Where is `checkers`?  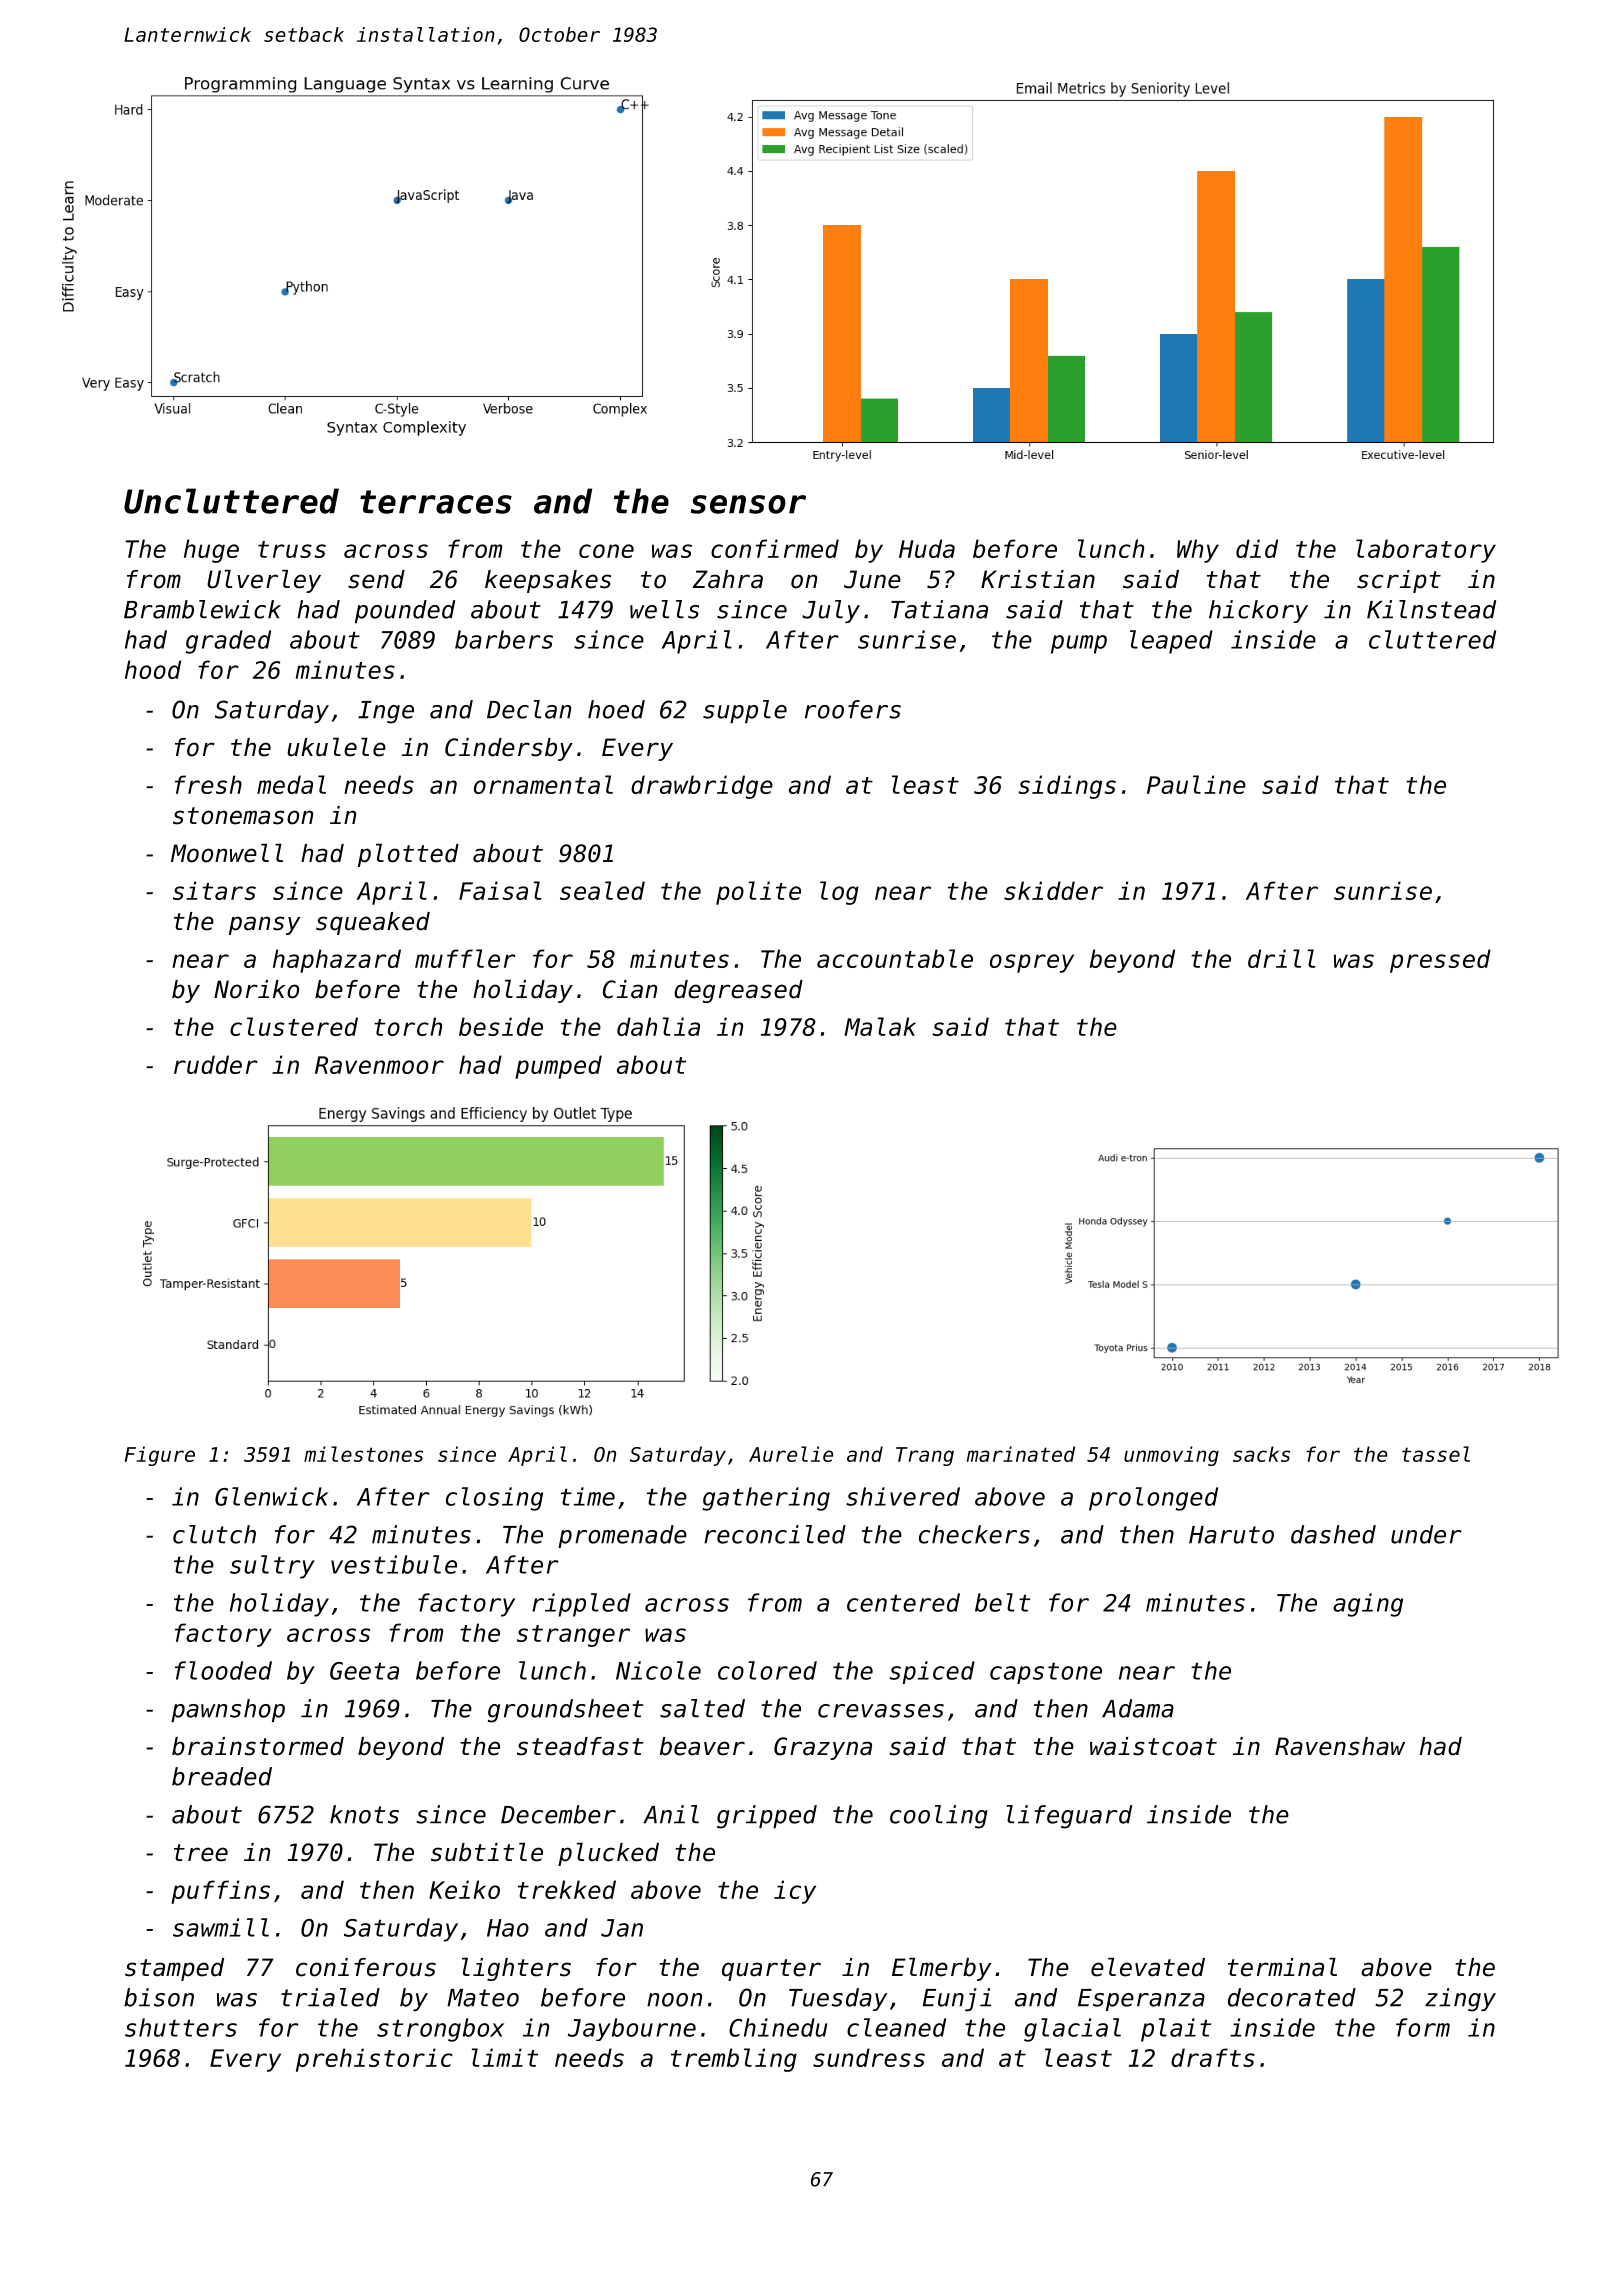 checkers is located at coordinates (974, 1534).
